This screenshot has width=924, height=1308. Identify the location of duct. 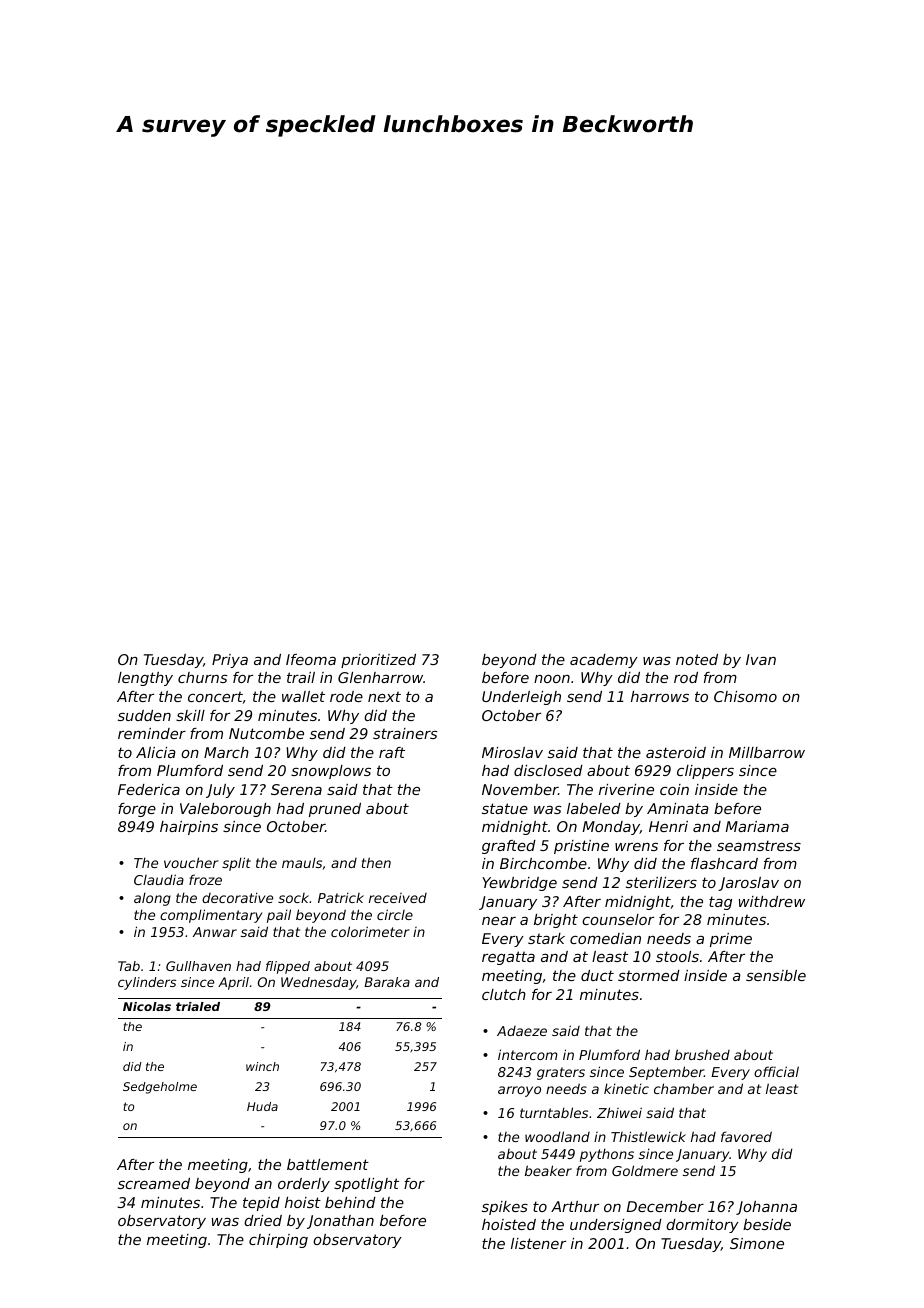
(597, 975).
